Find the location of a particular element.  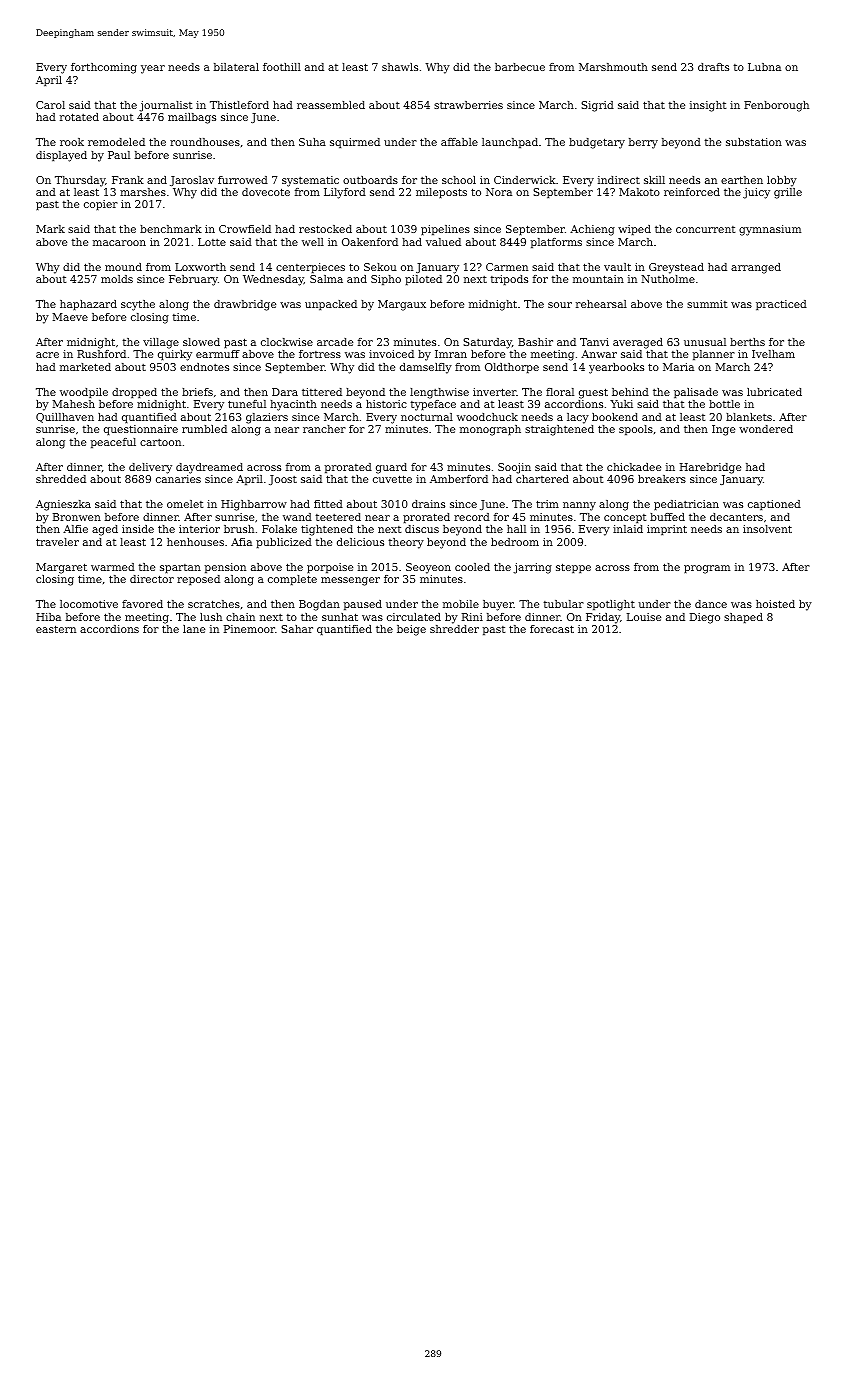

shawls is located at coordinates (400, 67).
